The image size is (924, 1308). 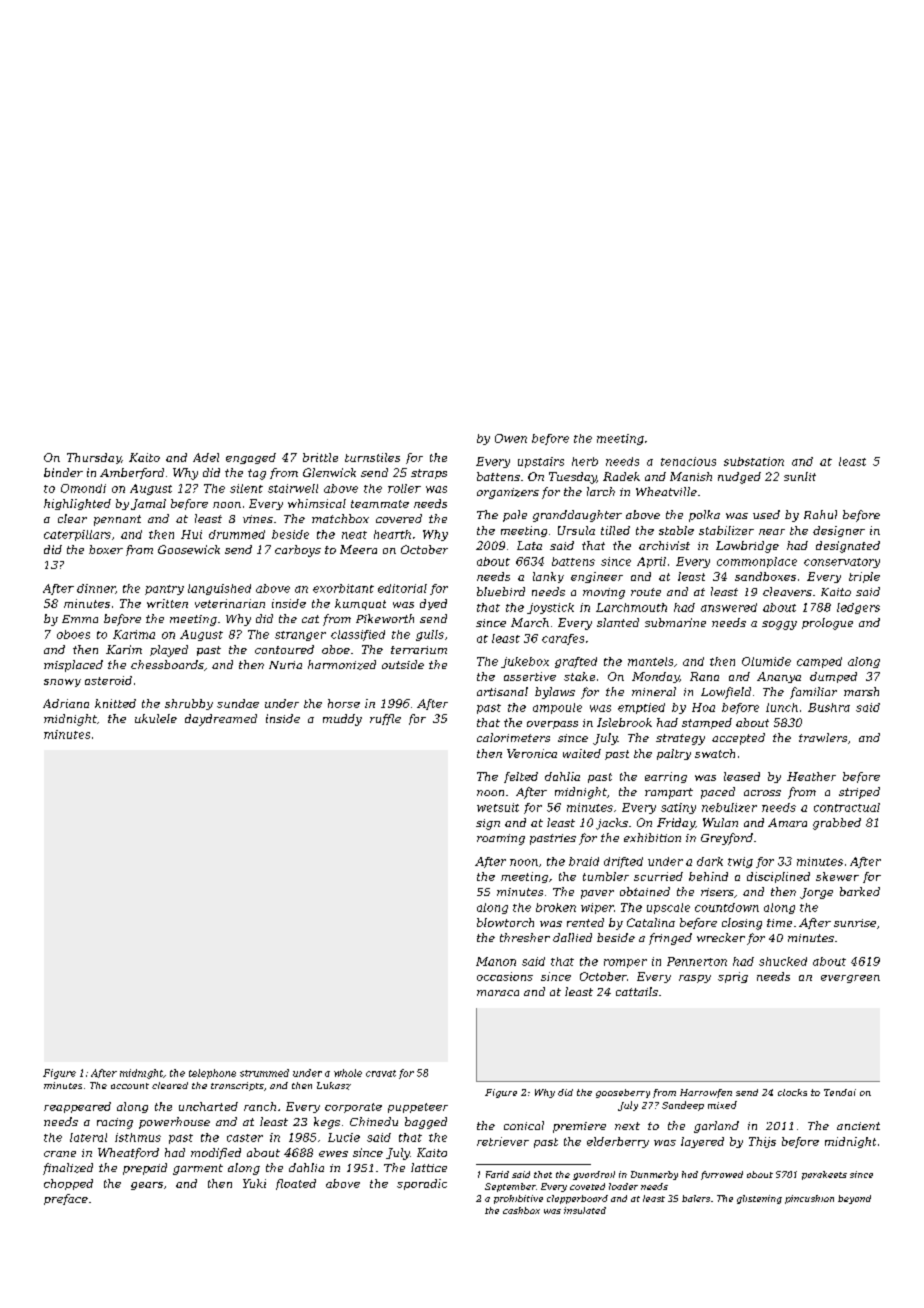 What do you see at coordinates (96, 588) in the image?
I see `dinner` at bounding box center [96, 588].
